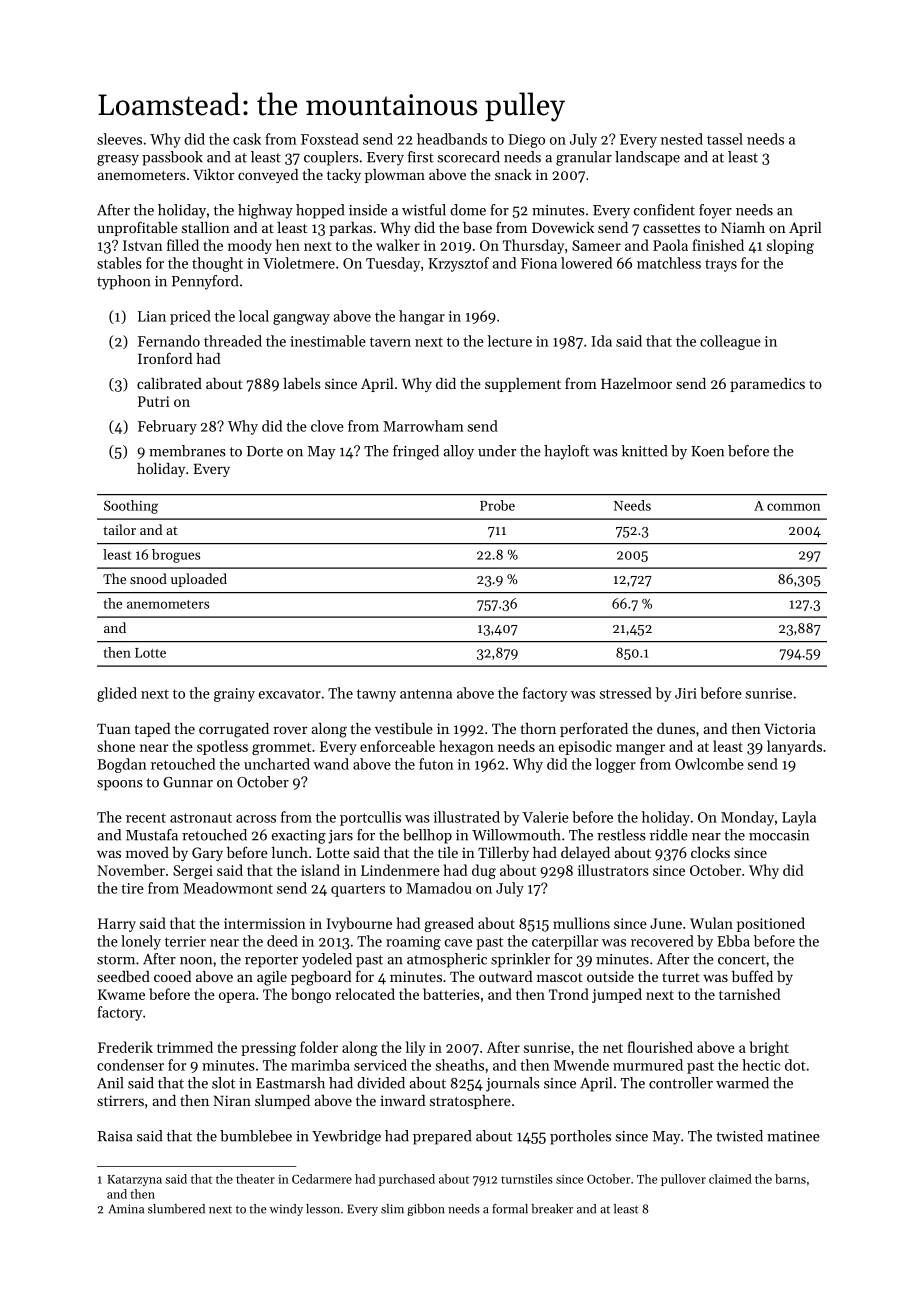 The height and width of the page is (1308, 924). What do you see at coordinates (790, 728) in the page?
I see `Victoria` at bounding box center [790, 728].
